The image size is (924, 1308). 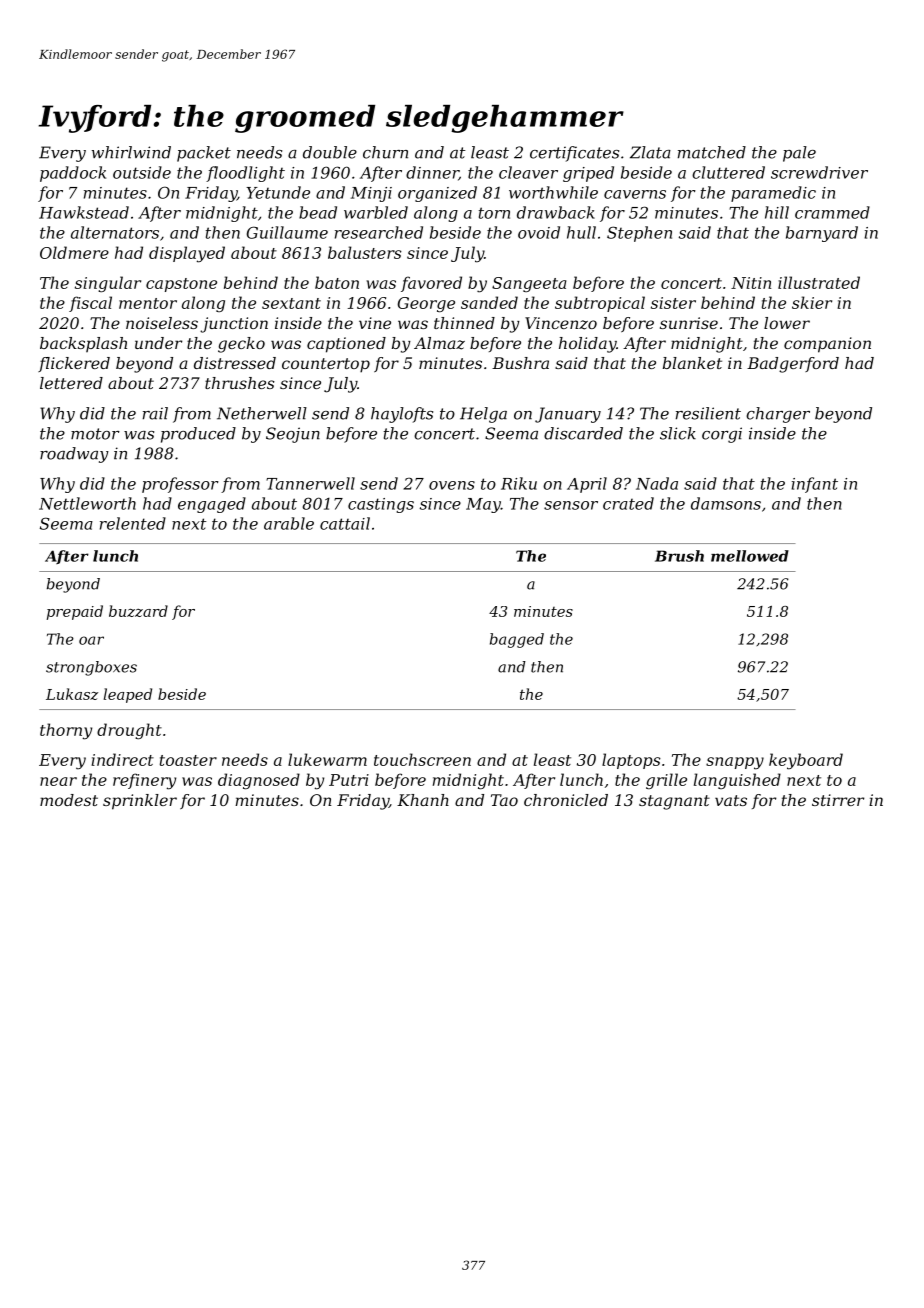 I want to click on sprinkler, so click(x=140, y=802).
